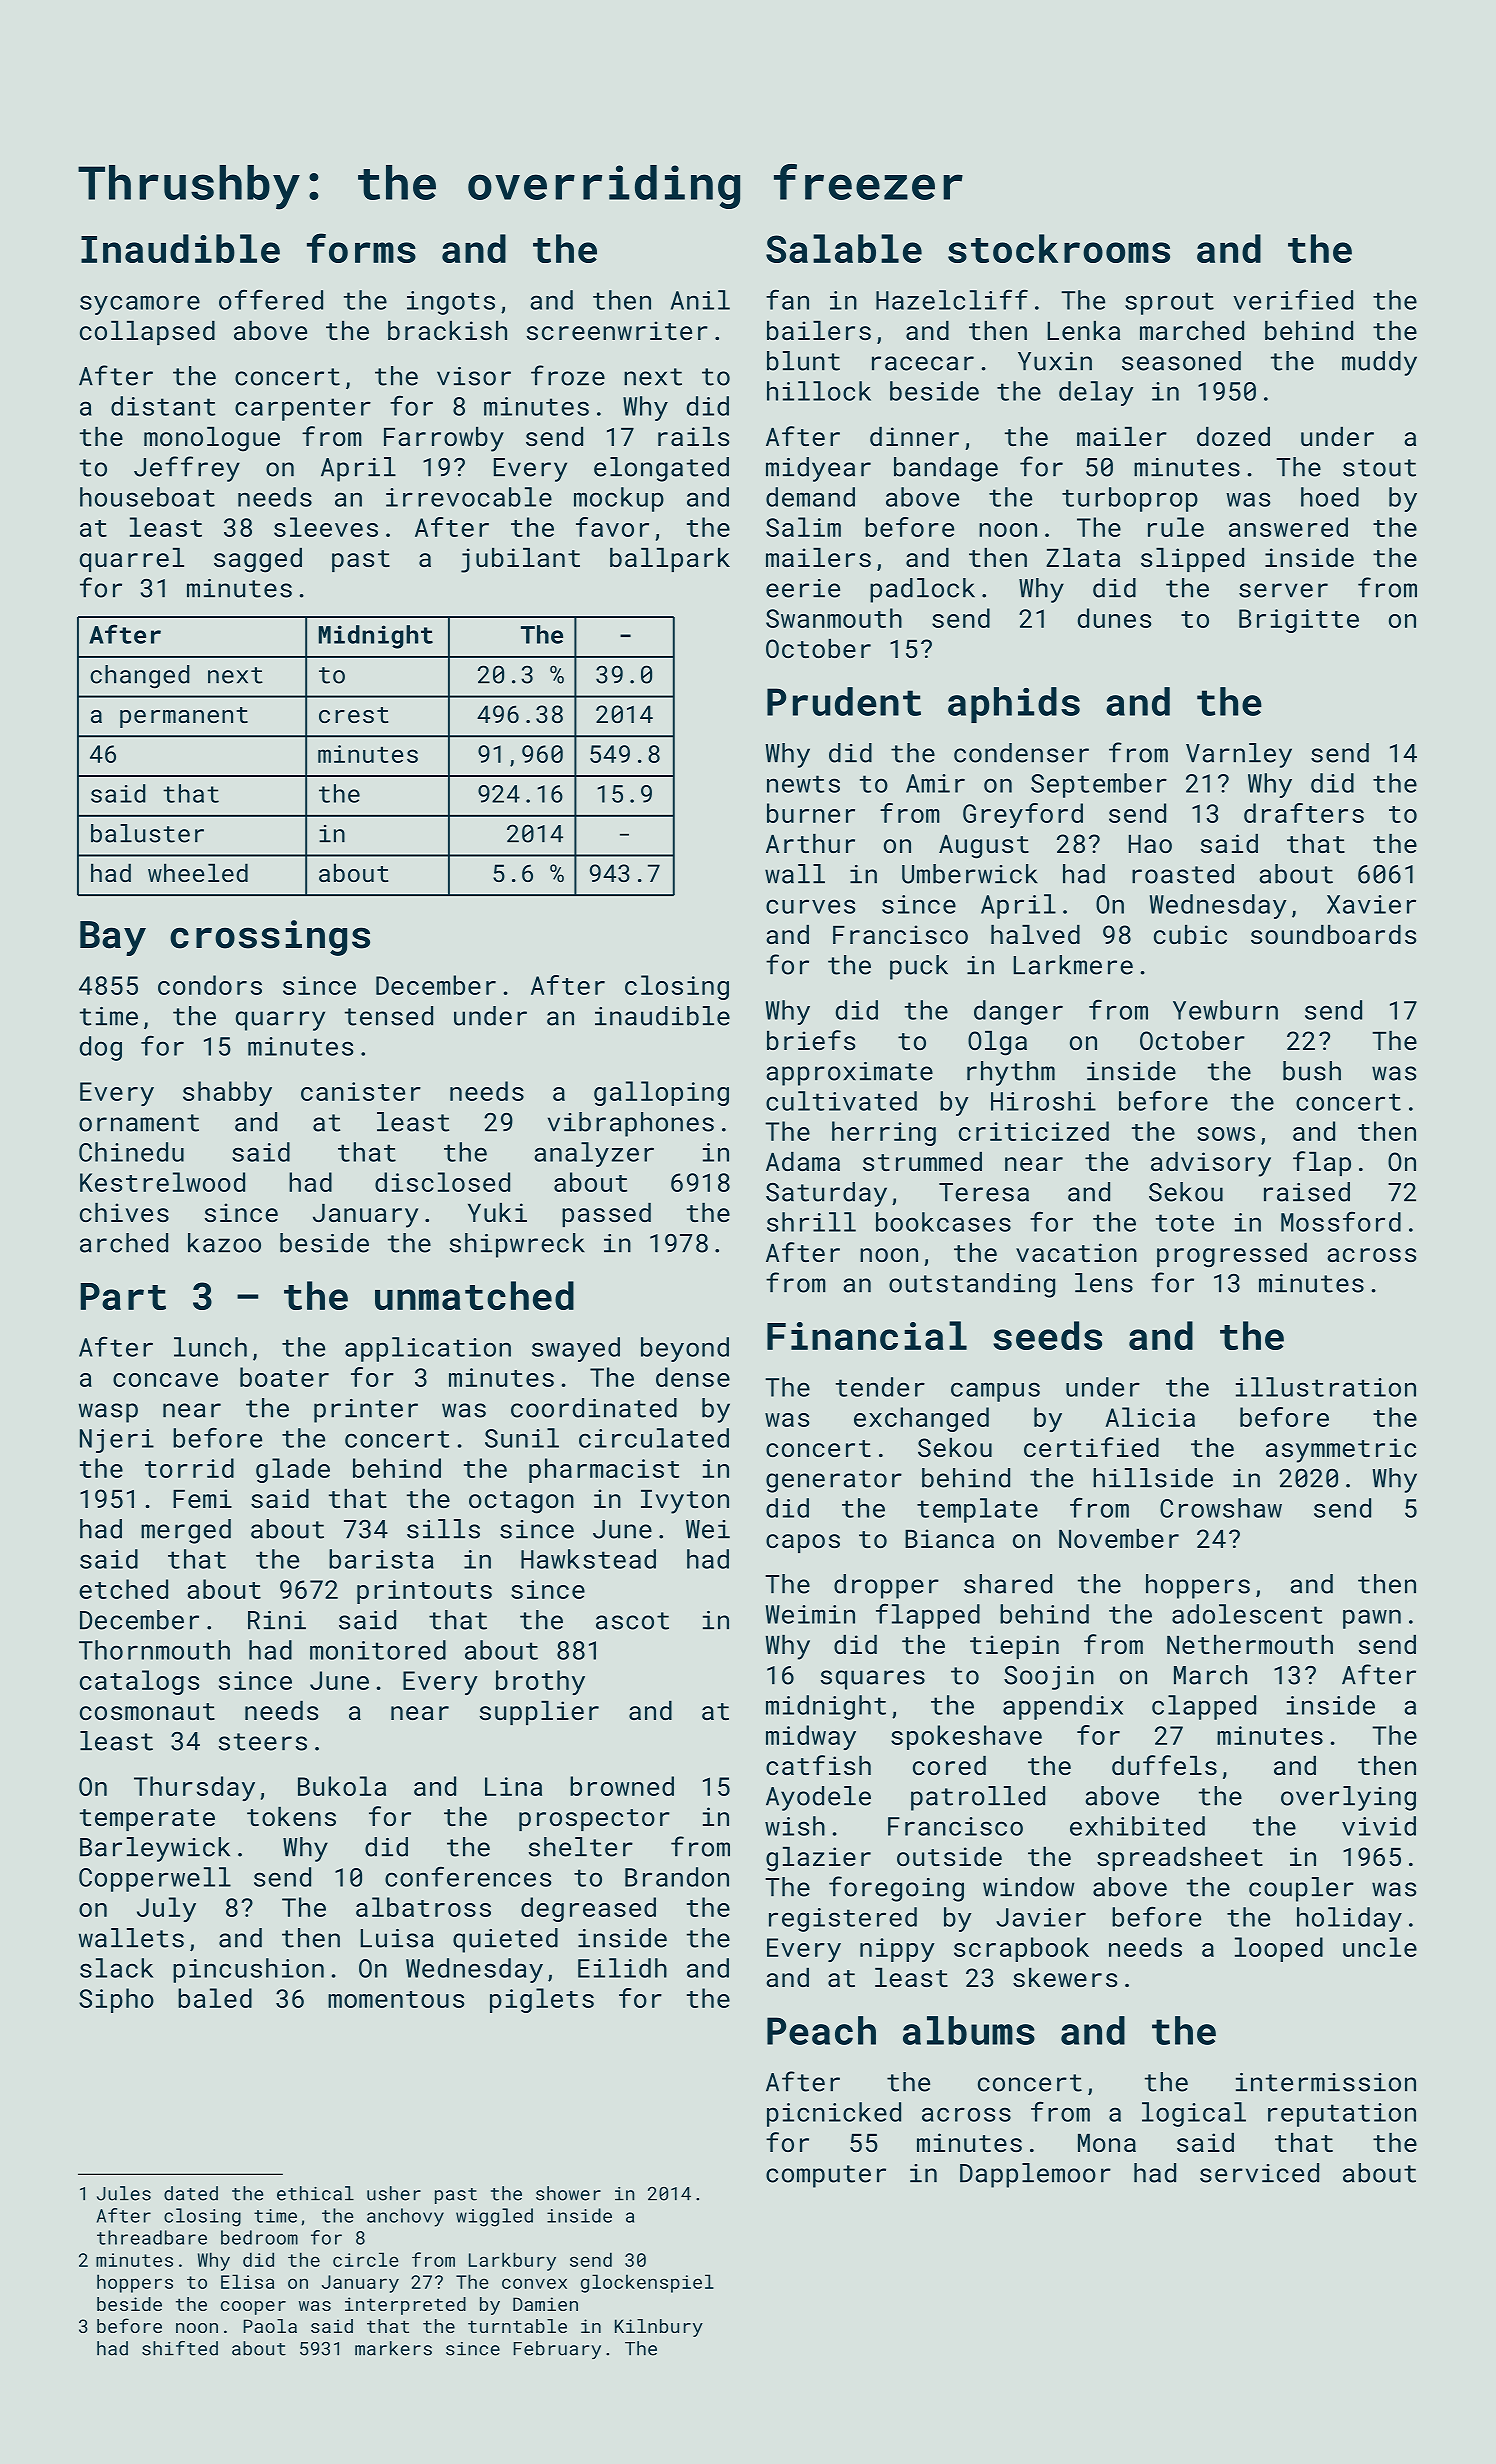  What do you see at coordinates (1293, 299) in the image?
I see `verified` at bounding box center [1293, 299].
